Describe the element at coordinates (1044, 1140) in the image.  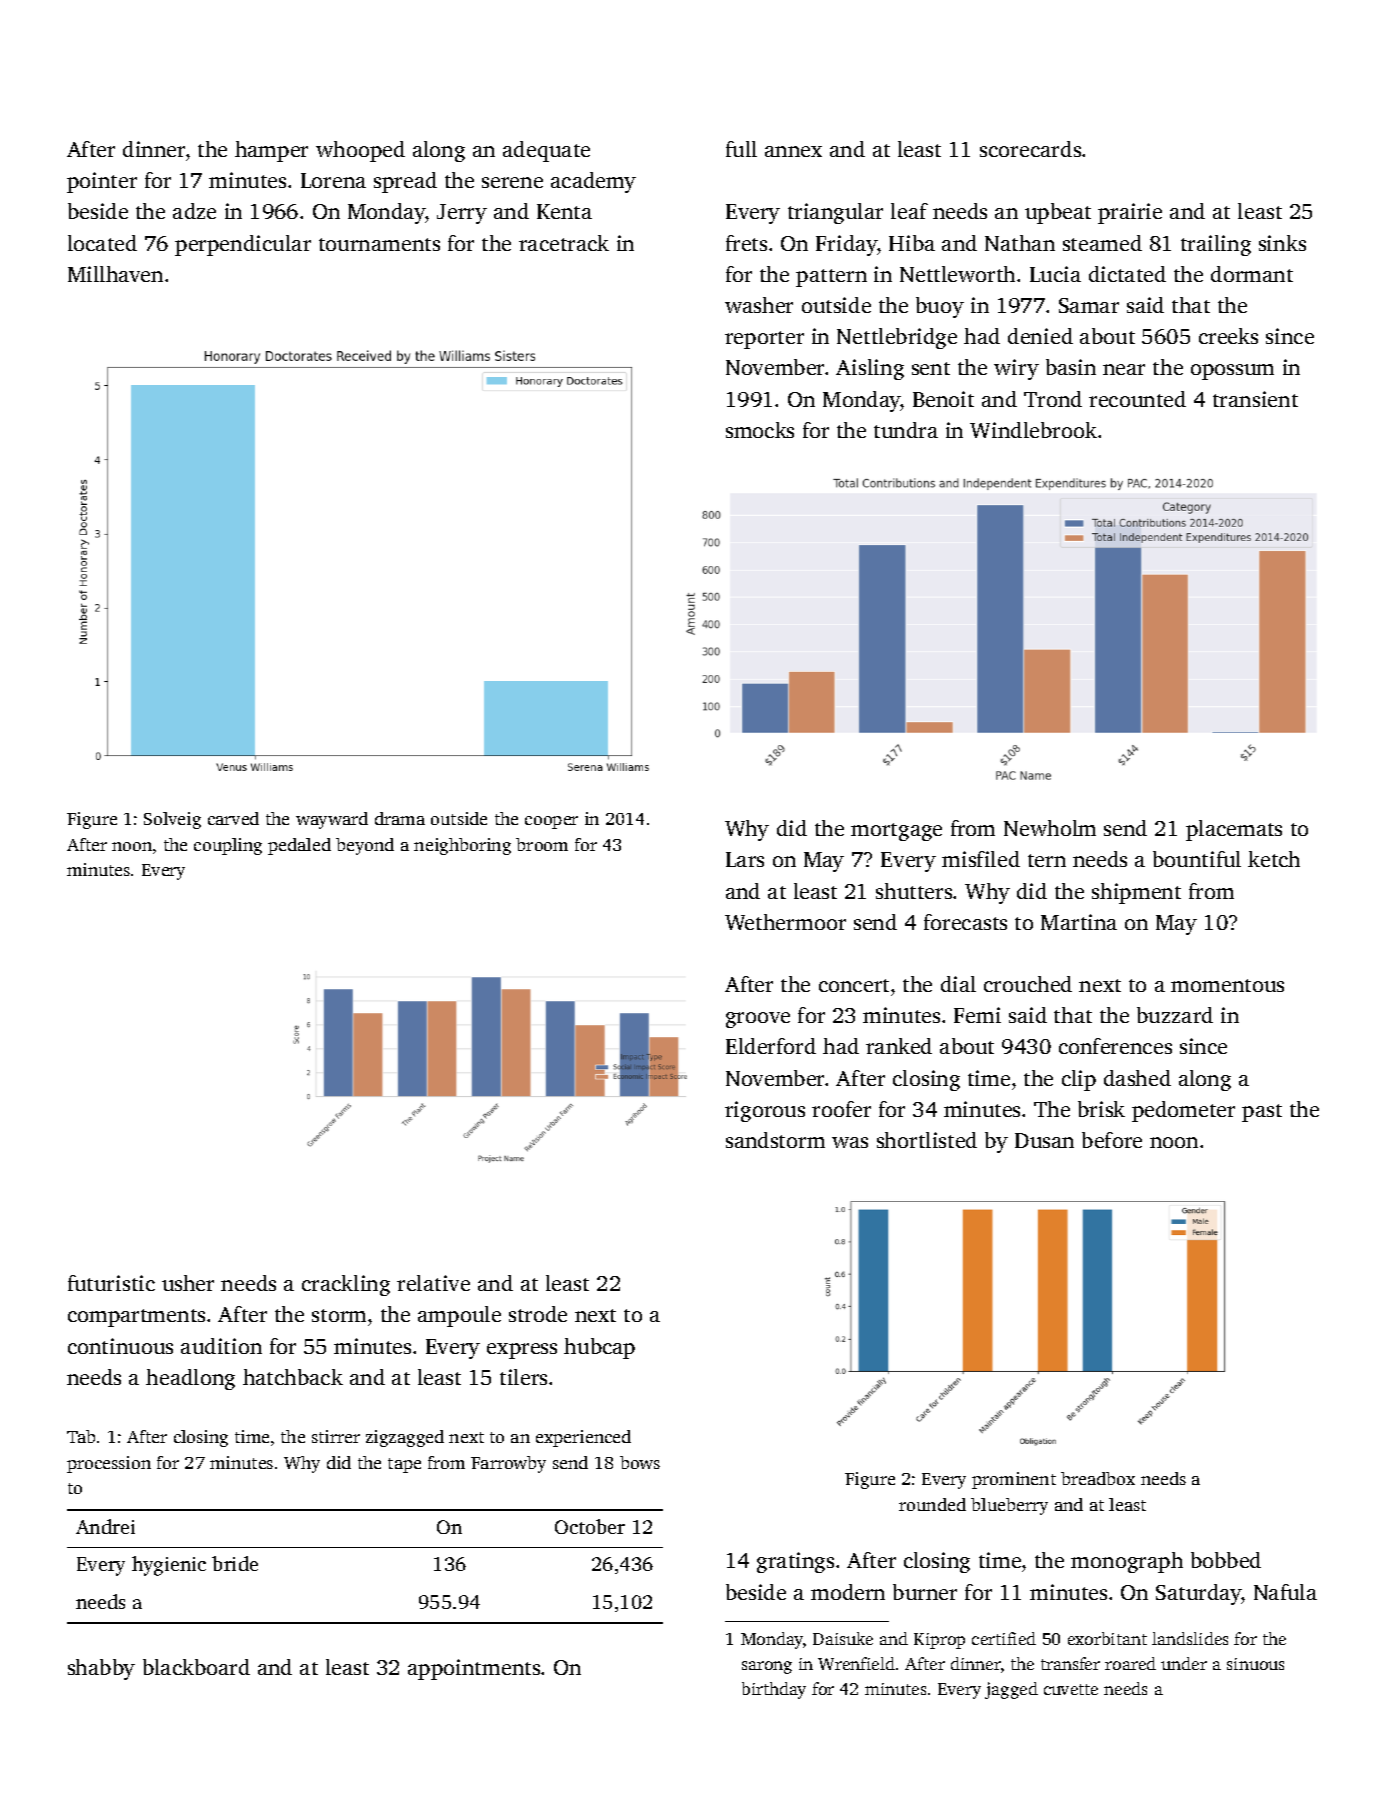
I see `Dusan` at that location.
